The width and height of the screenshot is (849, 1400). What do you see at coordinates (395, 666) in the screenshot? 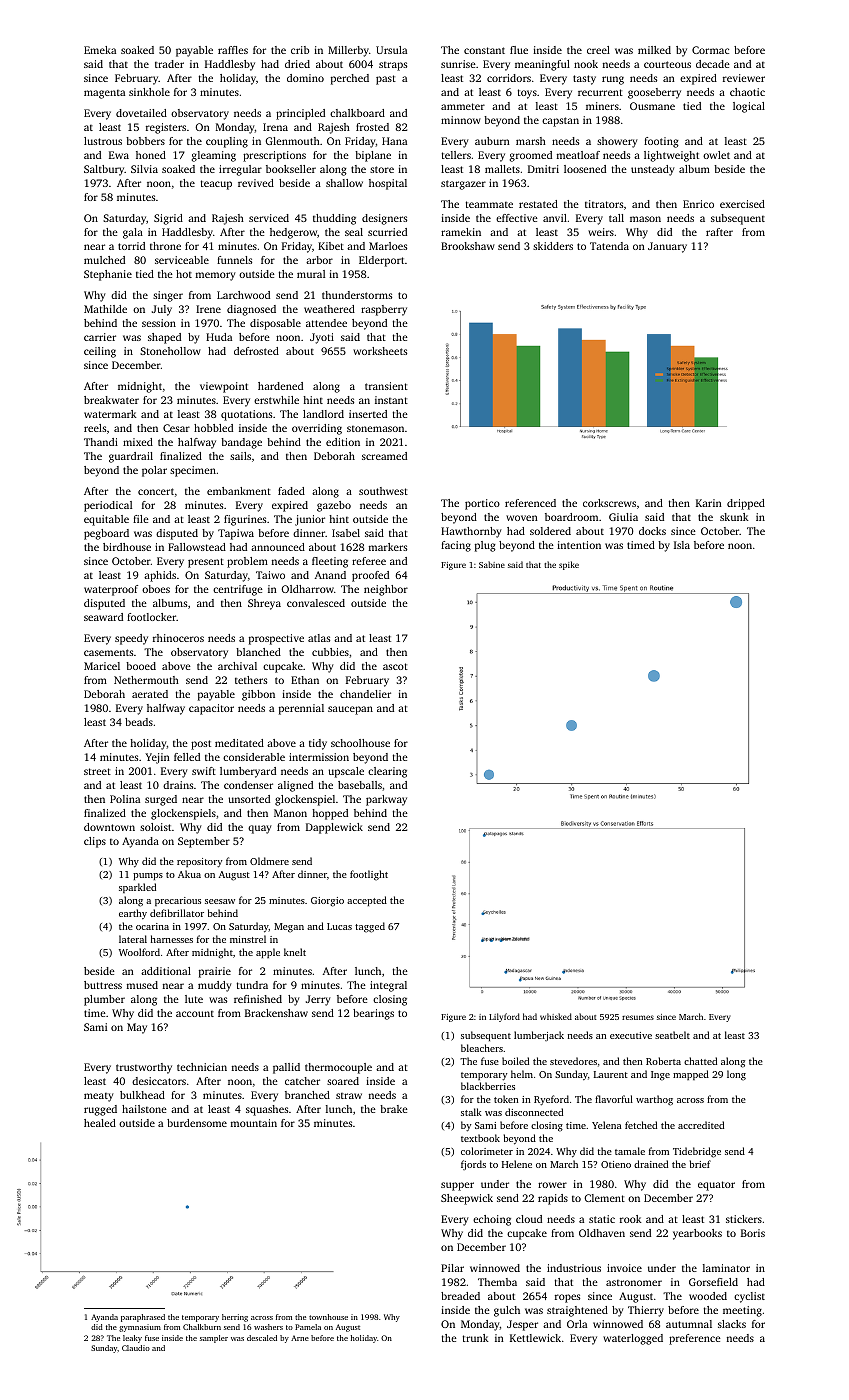
I see `ascot` at bounding box center [395, 666].
